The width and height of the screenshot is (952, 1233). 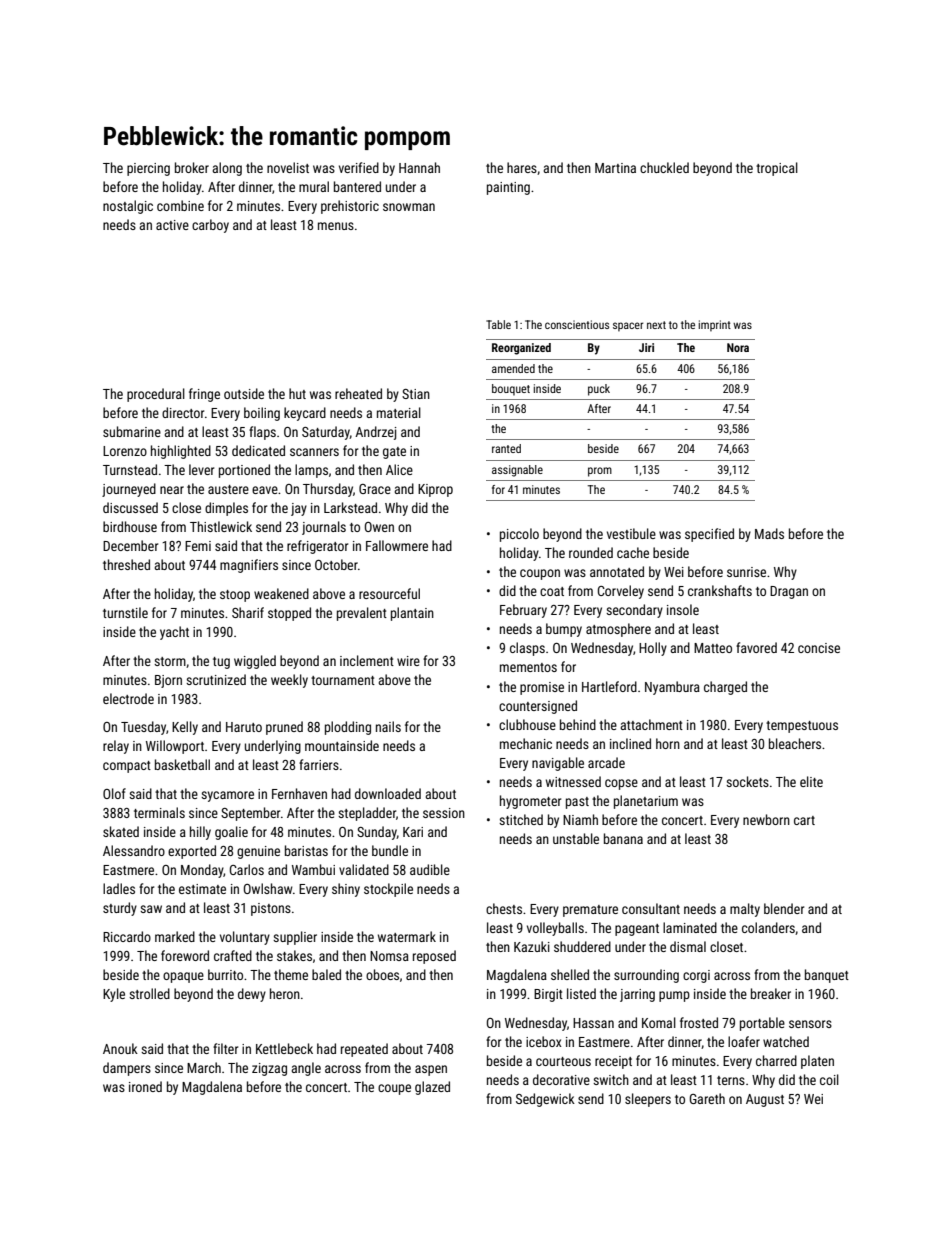 I want to click on ironed, so click(x=145, y=1086).
